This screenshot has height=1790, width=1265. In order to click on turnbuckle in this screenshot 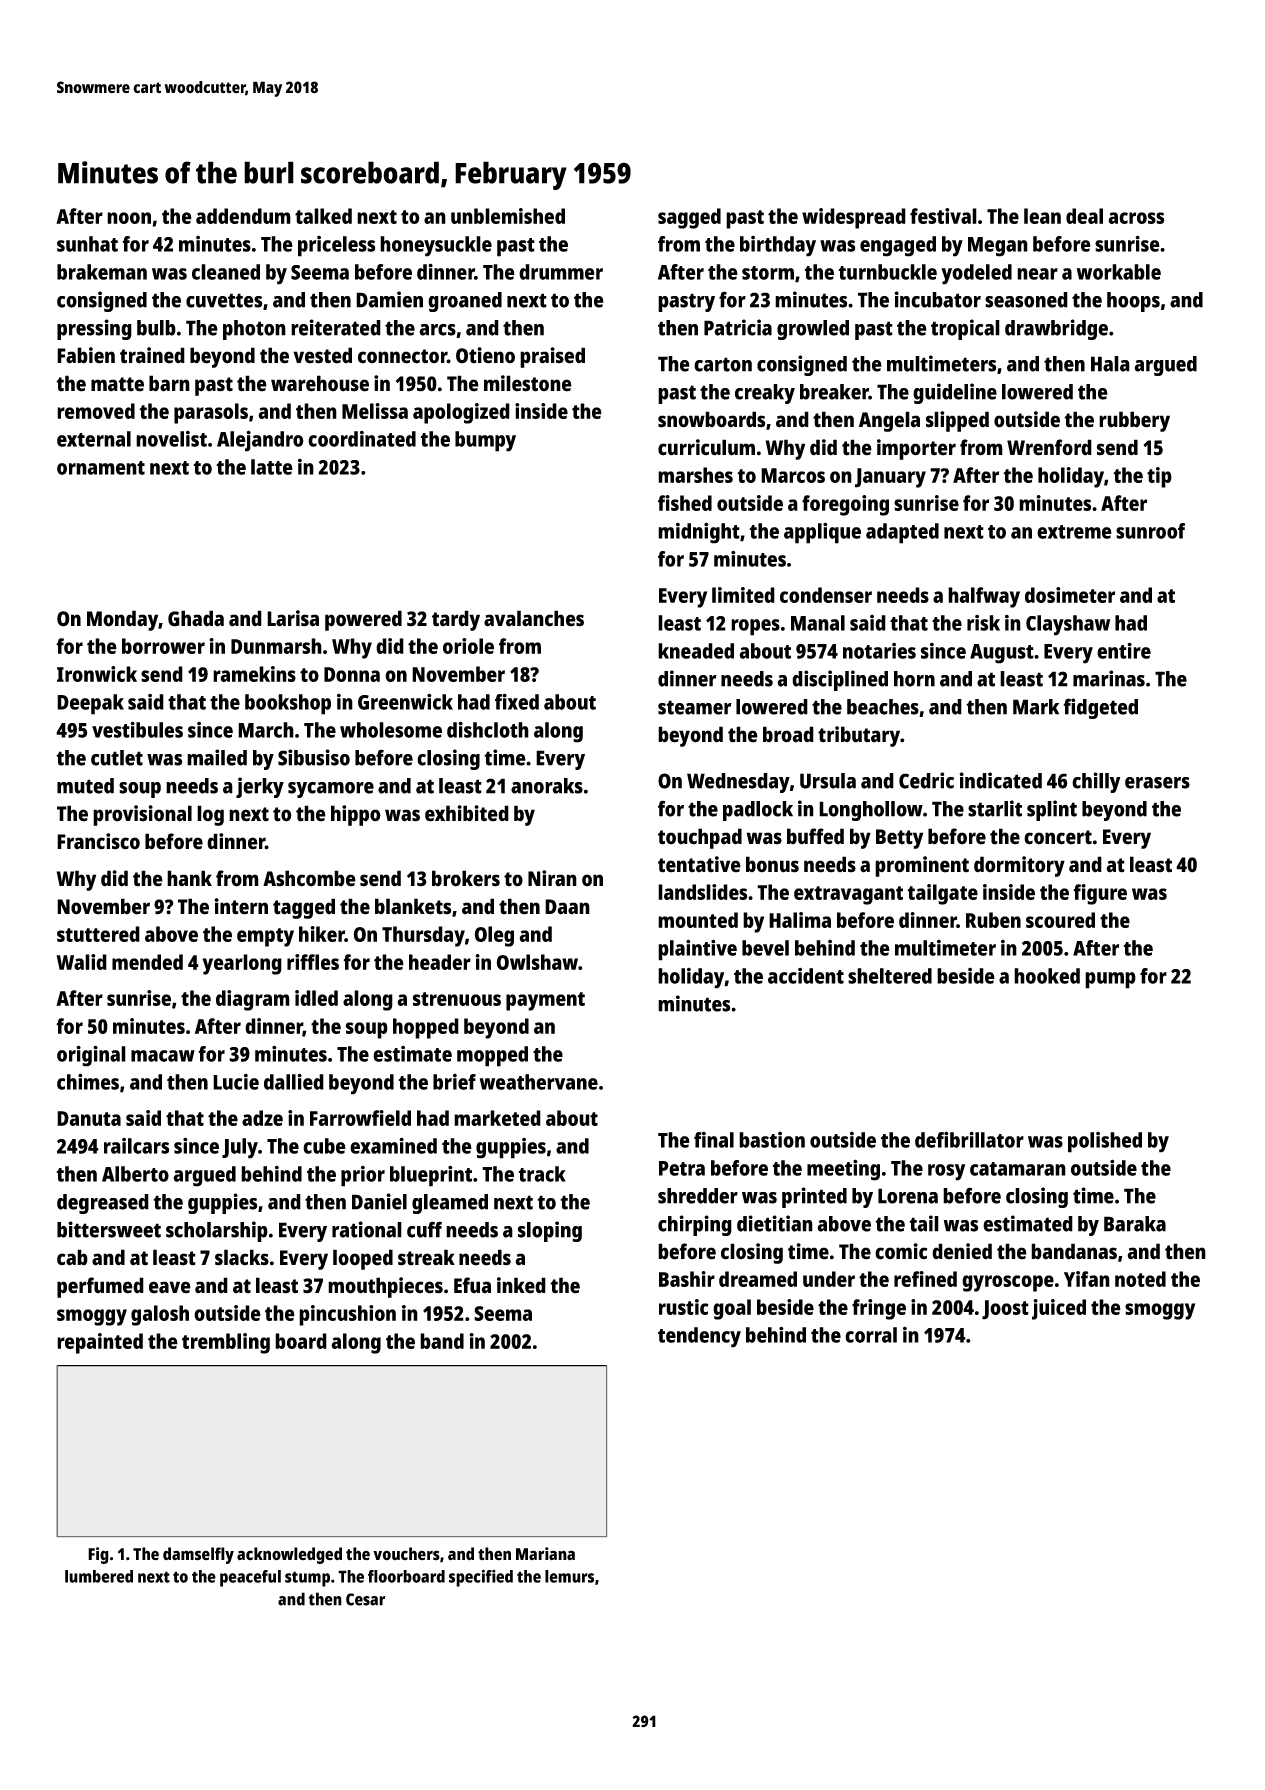, I will do `click(887, 272)`.
